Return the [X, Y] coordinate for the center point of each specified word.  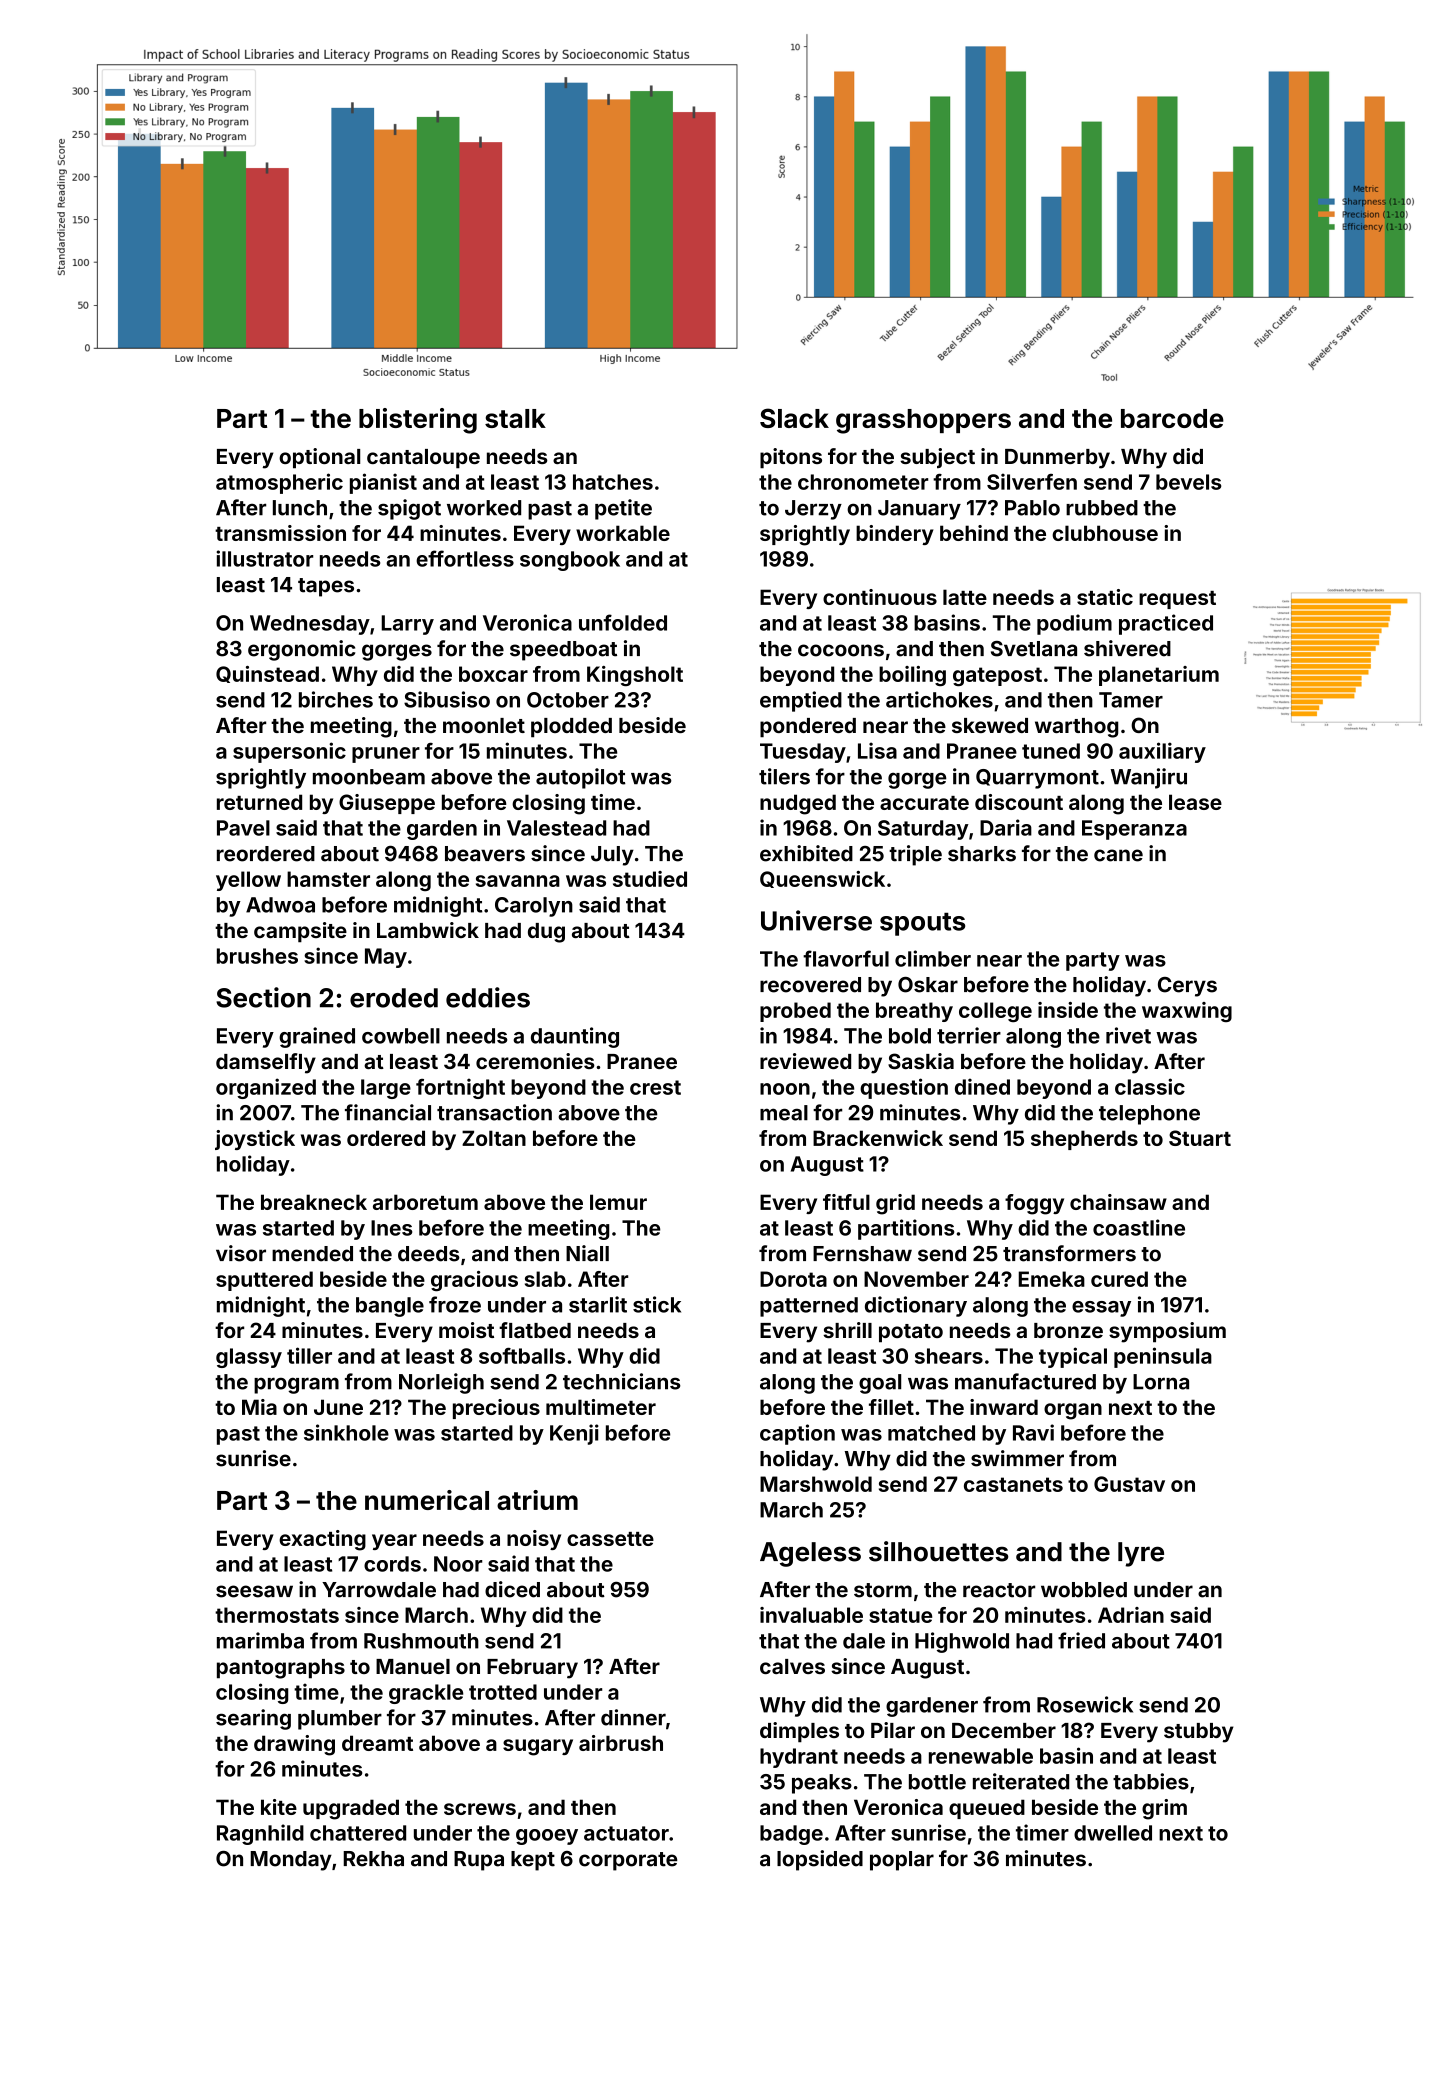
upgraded [351, 1809]
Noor [458, 1564]
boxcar [493, 674]
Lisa [877, 750]
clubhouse [1105, 533]
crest [655, 1087]
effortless [465, 558]
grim [1164, 1809]
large [386, 1089]
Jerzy [813, 510]
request [1177, 600]
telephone [1149, 1115]
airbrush [621, 1743]
